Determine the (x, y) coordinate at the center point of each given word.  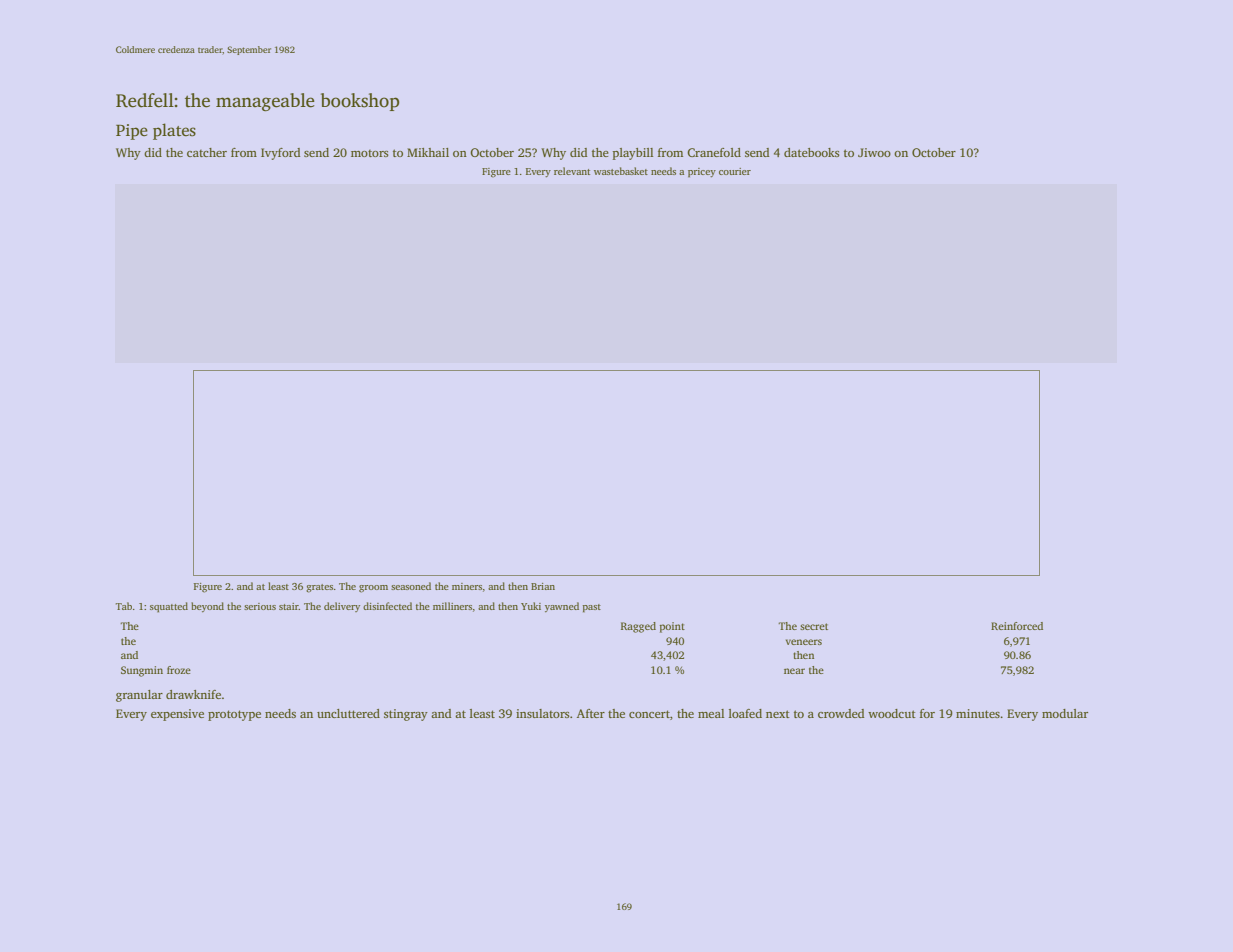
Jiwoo (874, 152)
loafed (745, 713)
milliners (452, 606)
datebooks (812, 152)
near (794, 671)
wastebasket (621, 171)
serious (260, 606)
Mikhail (428, 152)
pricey (702, 173)
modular (1065, 713)
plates (174, 131)
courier (735, 171)
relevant (572, 171)
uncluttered (348, 713)
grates (319, 588)
